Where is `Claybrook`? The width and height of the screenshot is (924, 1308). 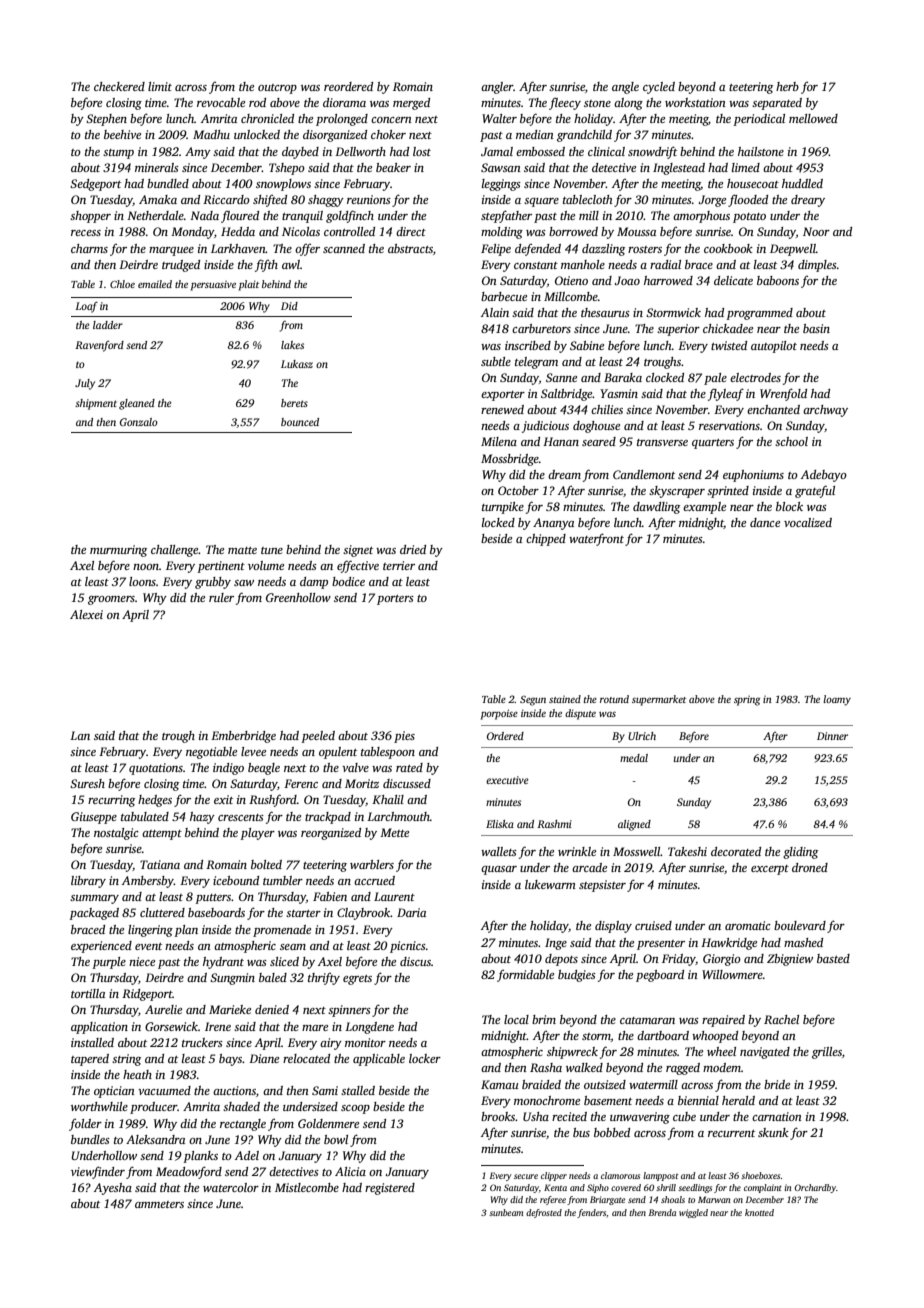 Claybrook is located at coordinates (363, 914).
